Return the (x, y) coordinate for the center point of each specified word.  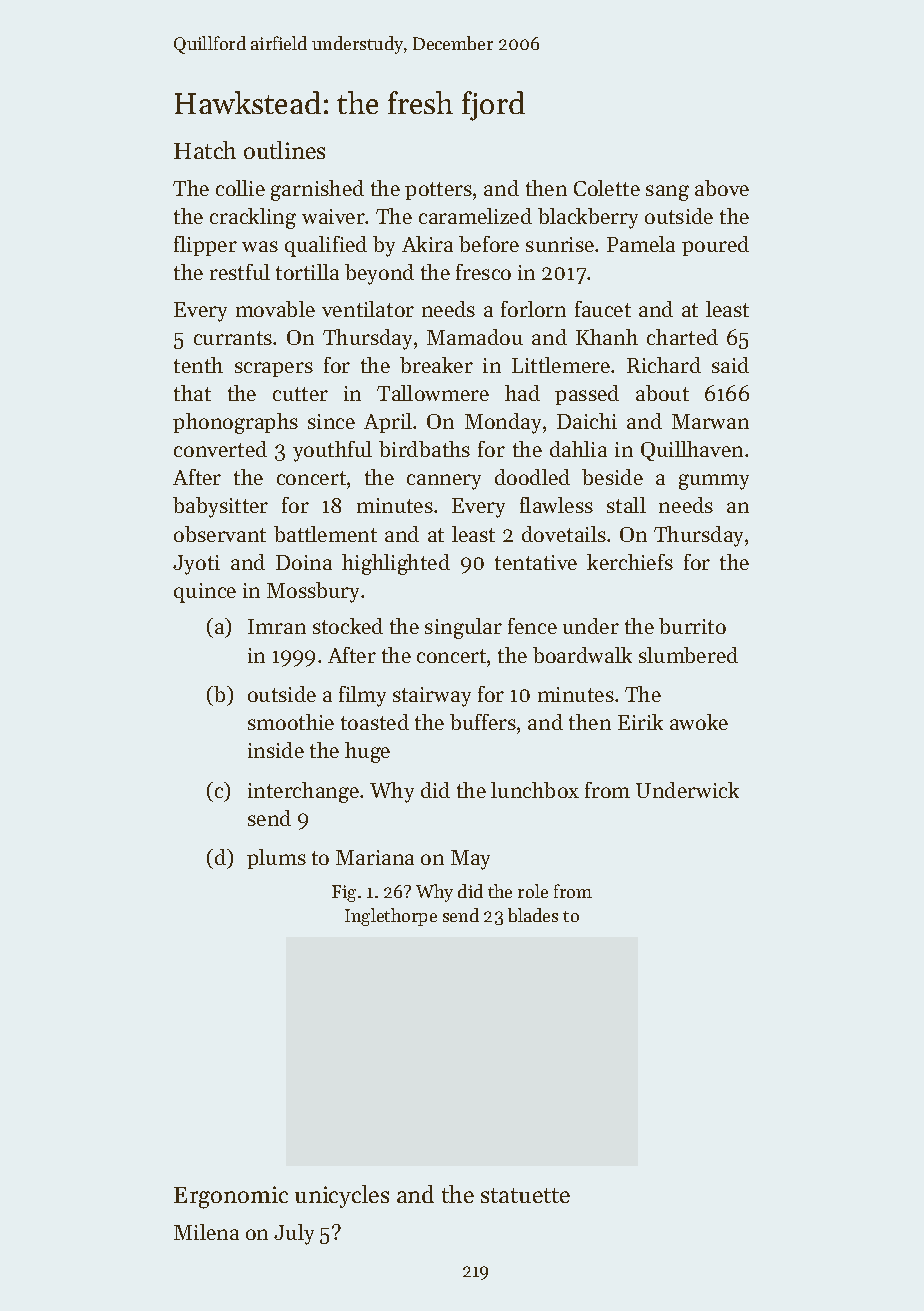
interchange (303, 792)
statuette (525, 1195)
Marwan (710, 421)
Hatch (205, 150)
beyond (379, 274)
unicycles (342, 1196)
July (294, 1234)
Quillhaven (692, 451)
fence (532, 626)
